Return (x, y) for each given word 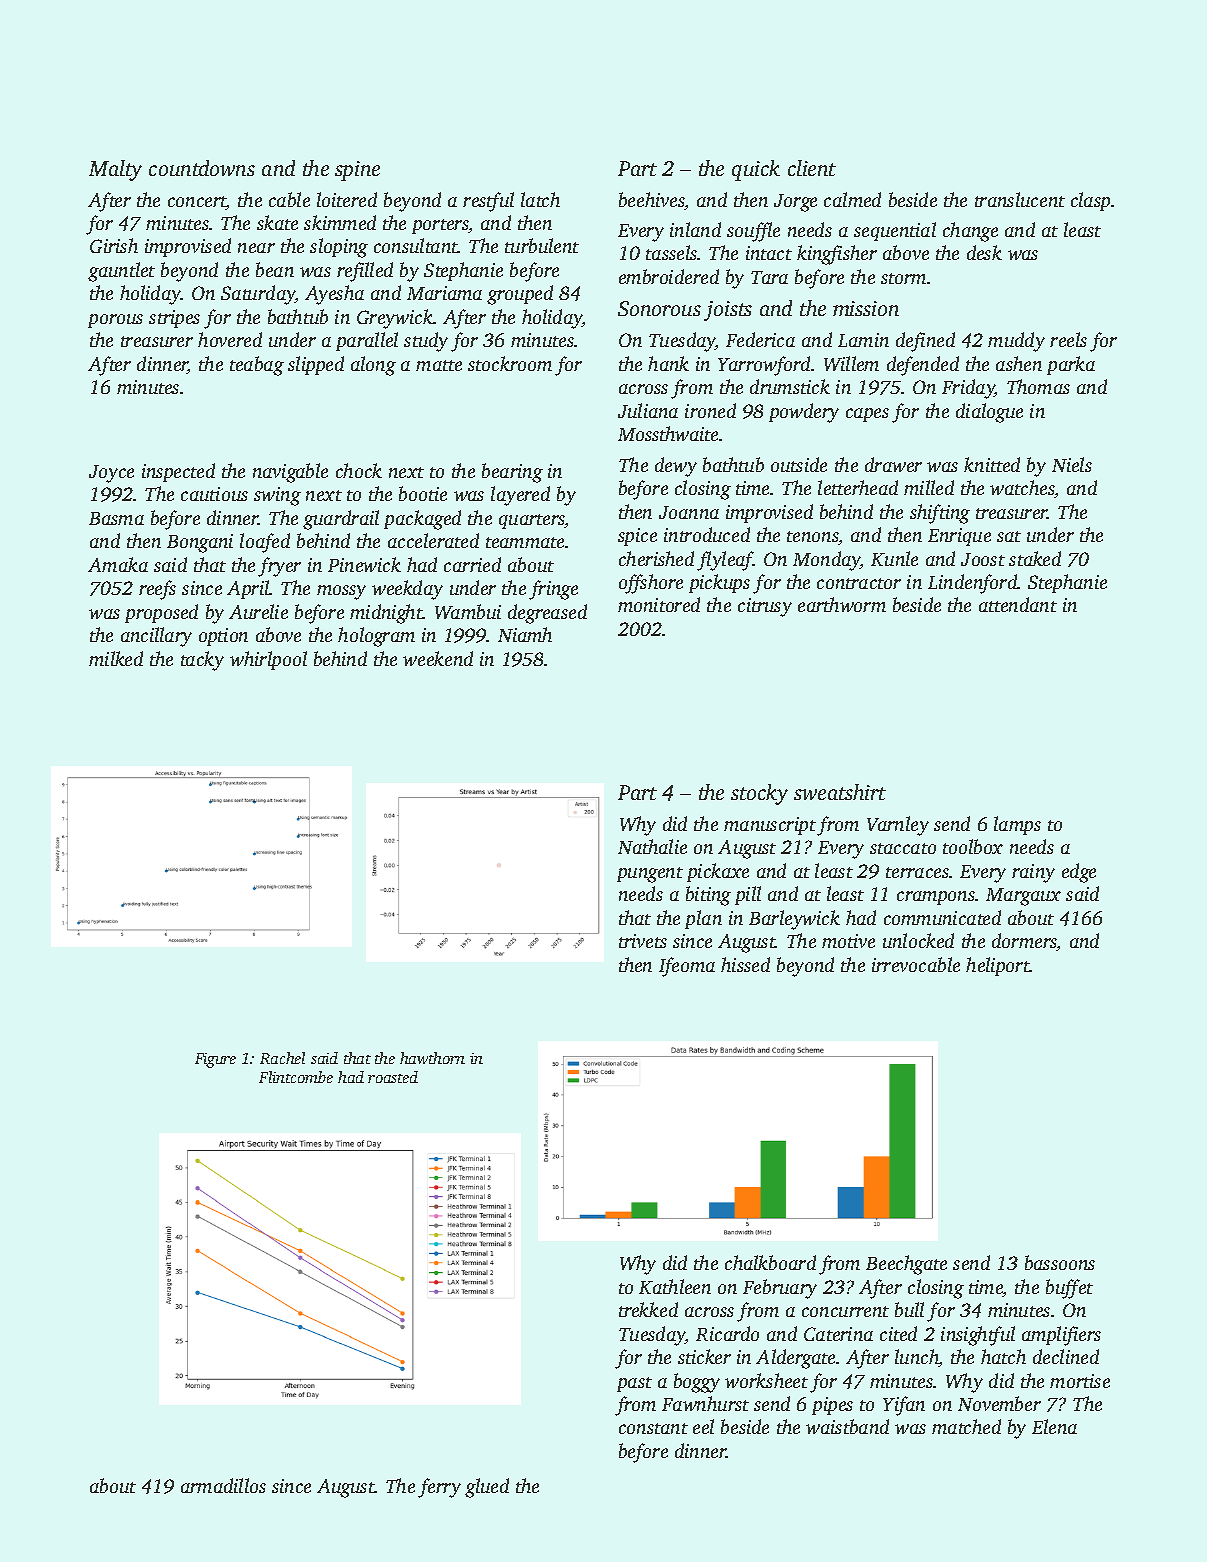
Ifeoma (687, 967)
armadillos (223, 1485)
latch (540, 199)
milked (116, 658)
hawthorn (432, 1058)
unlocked (918, 940)
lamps (1017, 825)
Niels (1072, 464)
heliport (998, 966)
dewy (676, 467)
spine (357, 171)
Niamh (525, 634)
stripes (174, 319)
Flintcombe (296, 1077)
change (970, 232)
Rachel (282, 1058)
